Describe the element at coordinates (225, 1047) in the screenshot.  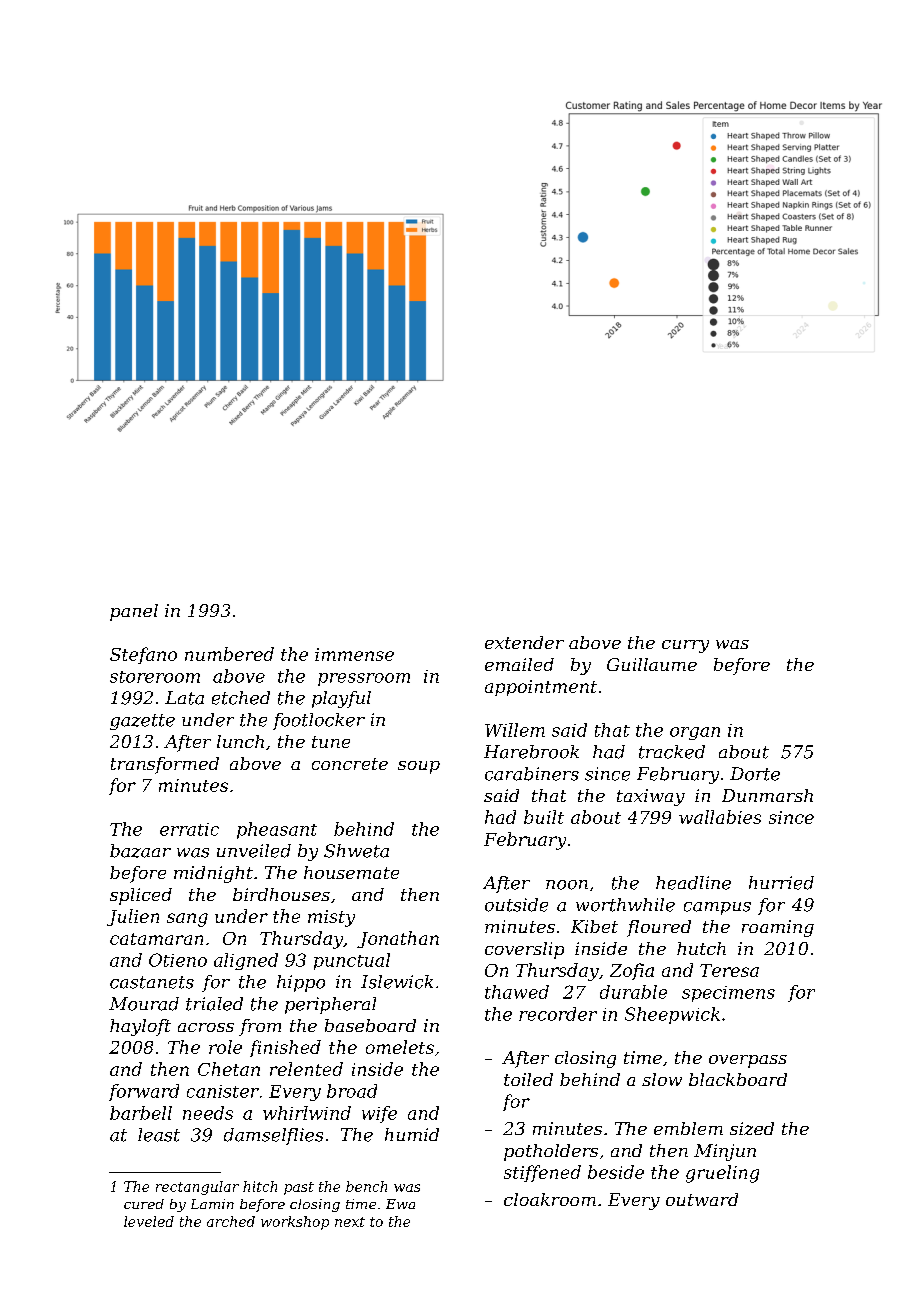
I see `role` at that location.
